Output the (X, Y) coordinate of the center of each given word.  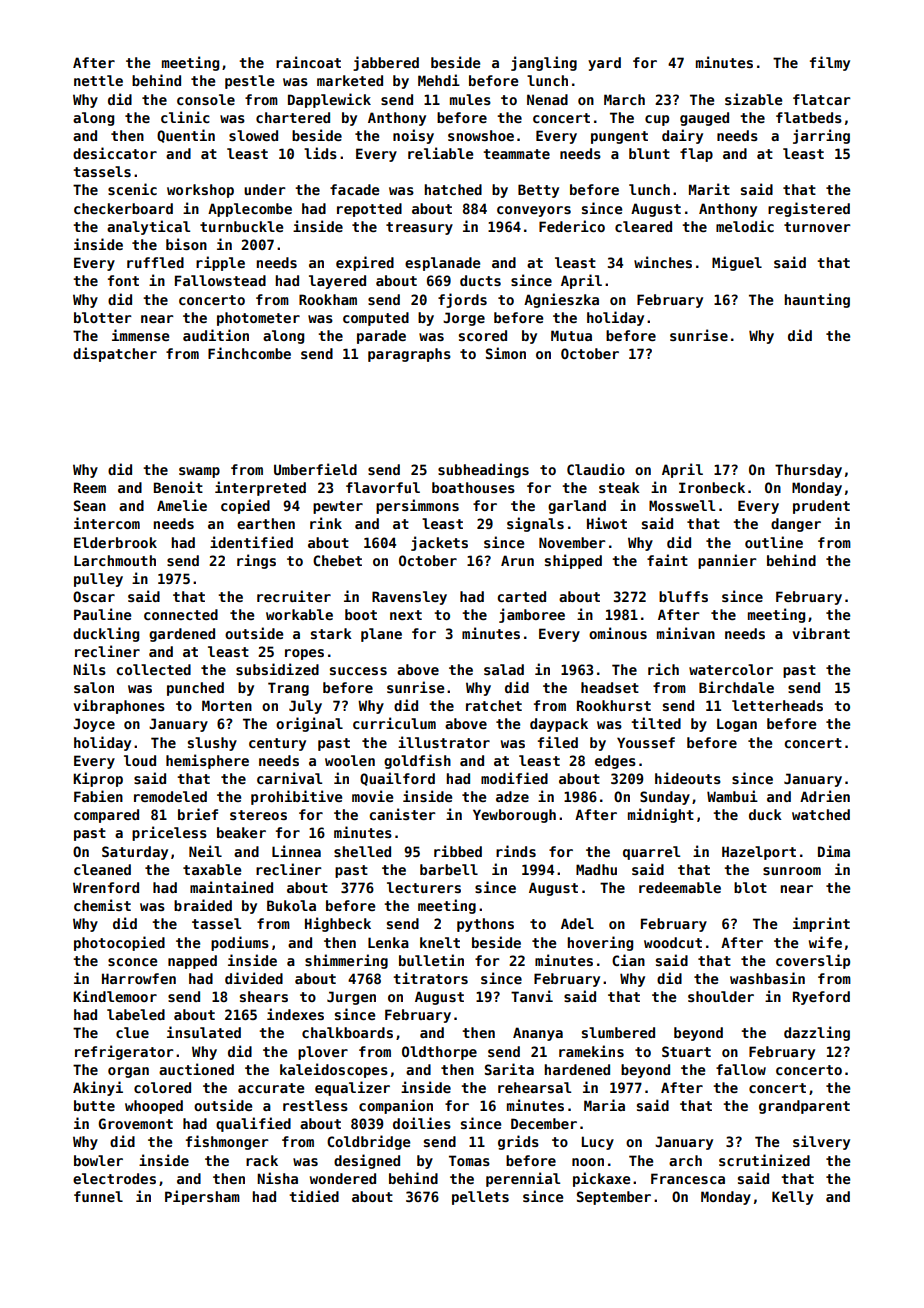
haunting (817, 300)
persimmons (417, 506)
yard (604, 64)
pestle (249, 82)
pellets (480, 1198)
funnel (98, 1196)
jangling (544, 63)
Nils (89, 669)
